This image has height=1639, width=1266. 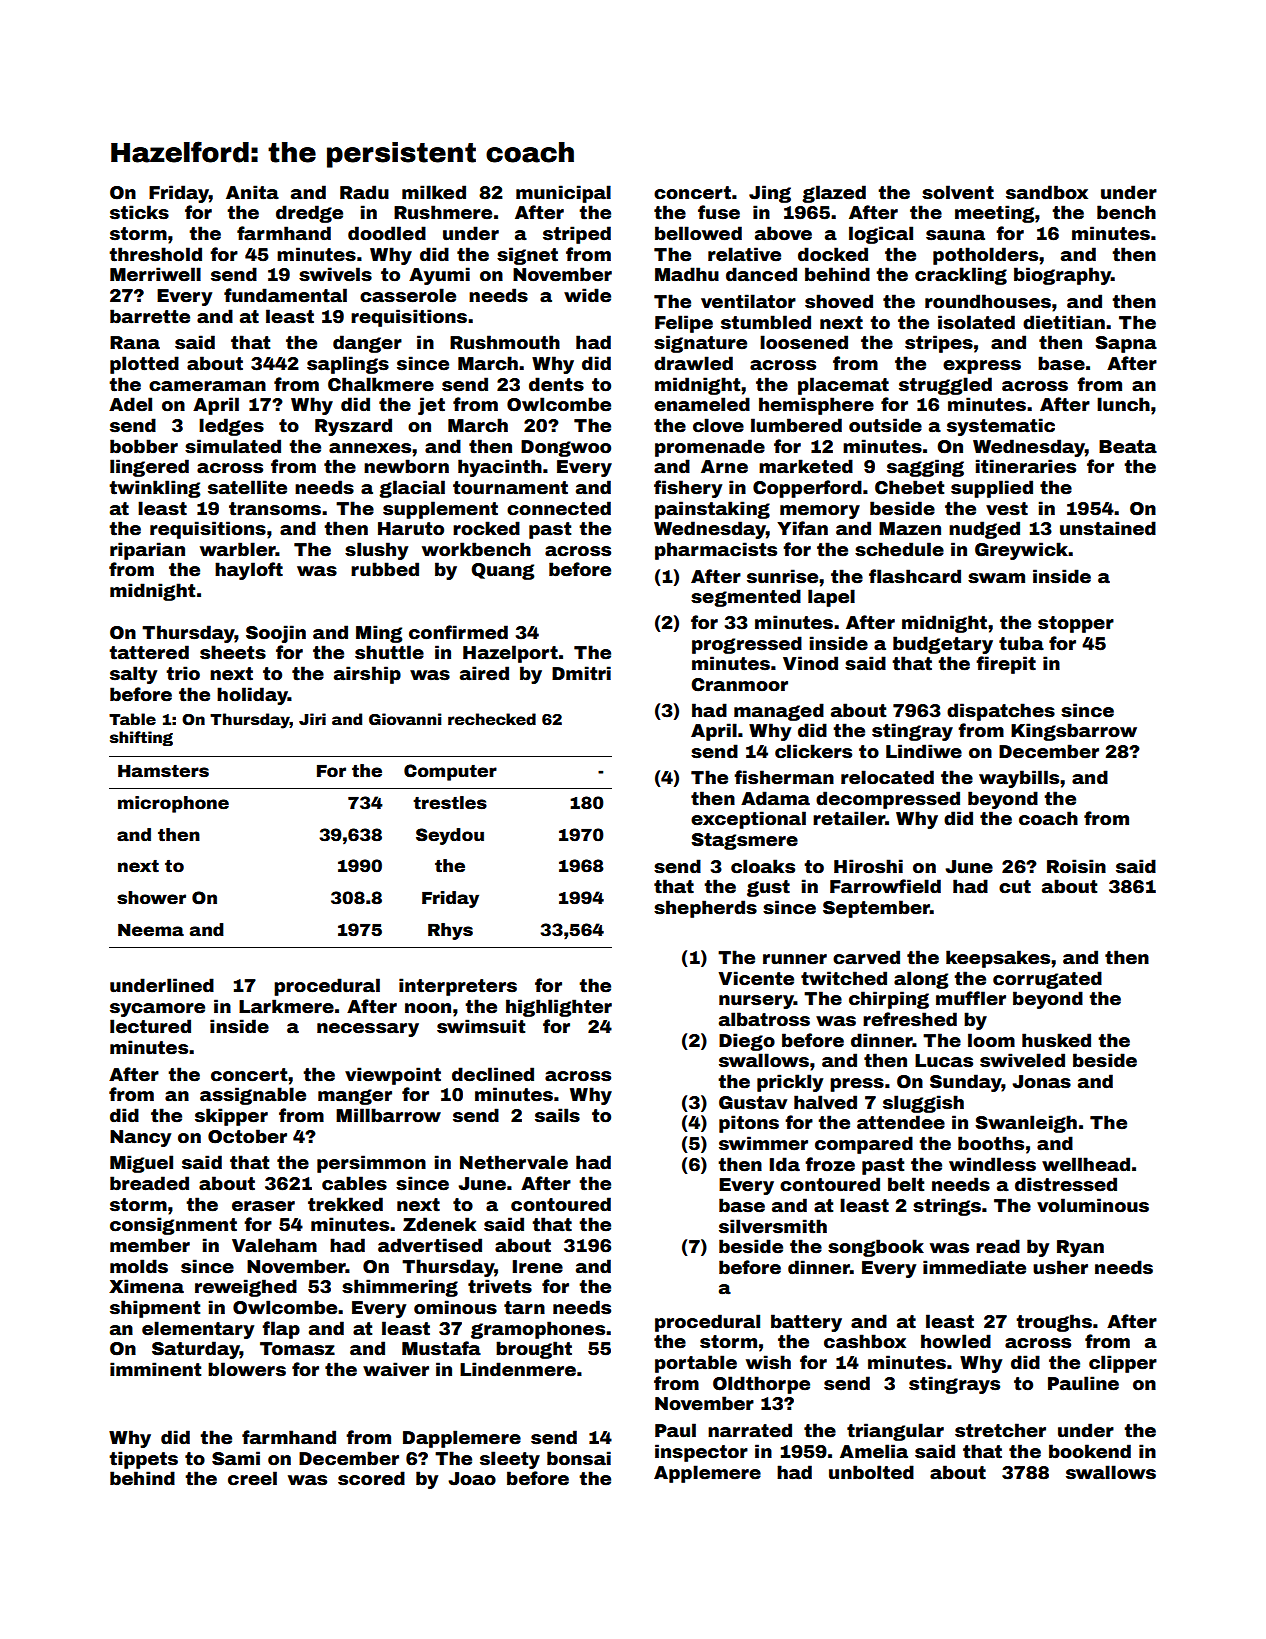 I want to click on solvent, so click(x=958, y=192).
